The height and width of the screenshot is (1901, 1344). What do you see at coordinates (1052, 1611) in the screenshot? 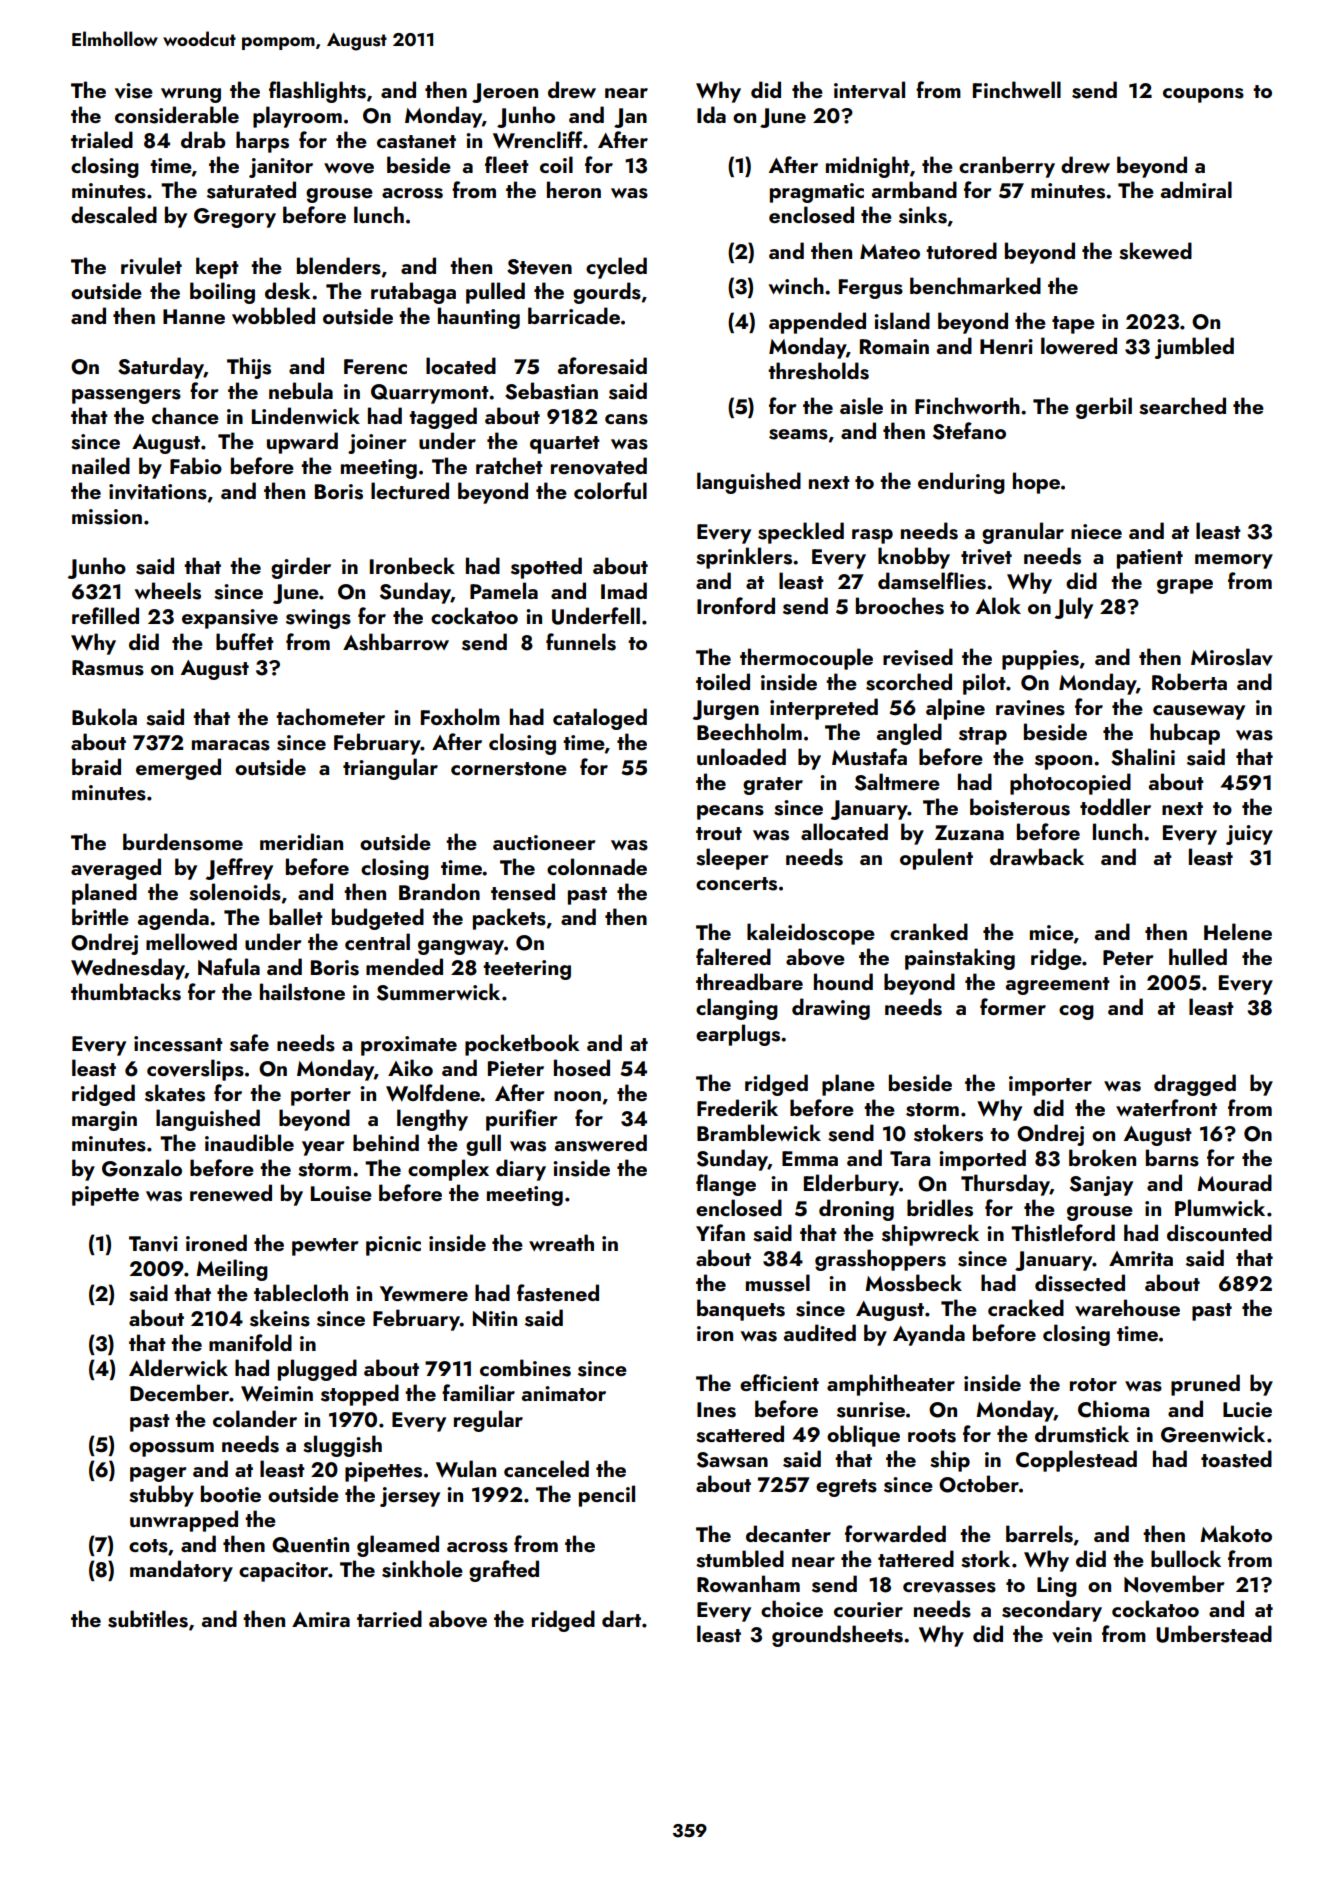
I see `secondary` at bounding box center [1052, 1611].
